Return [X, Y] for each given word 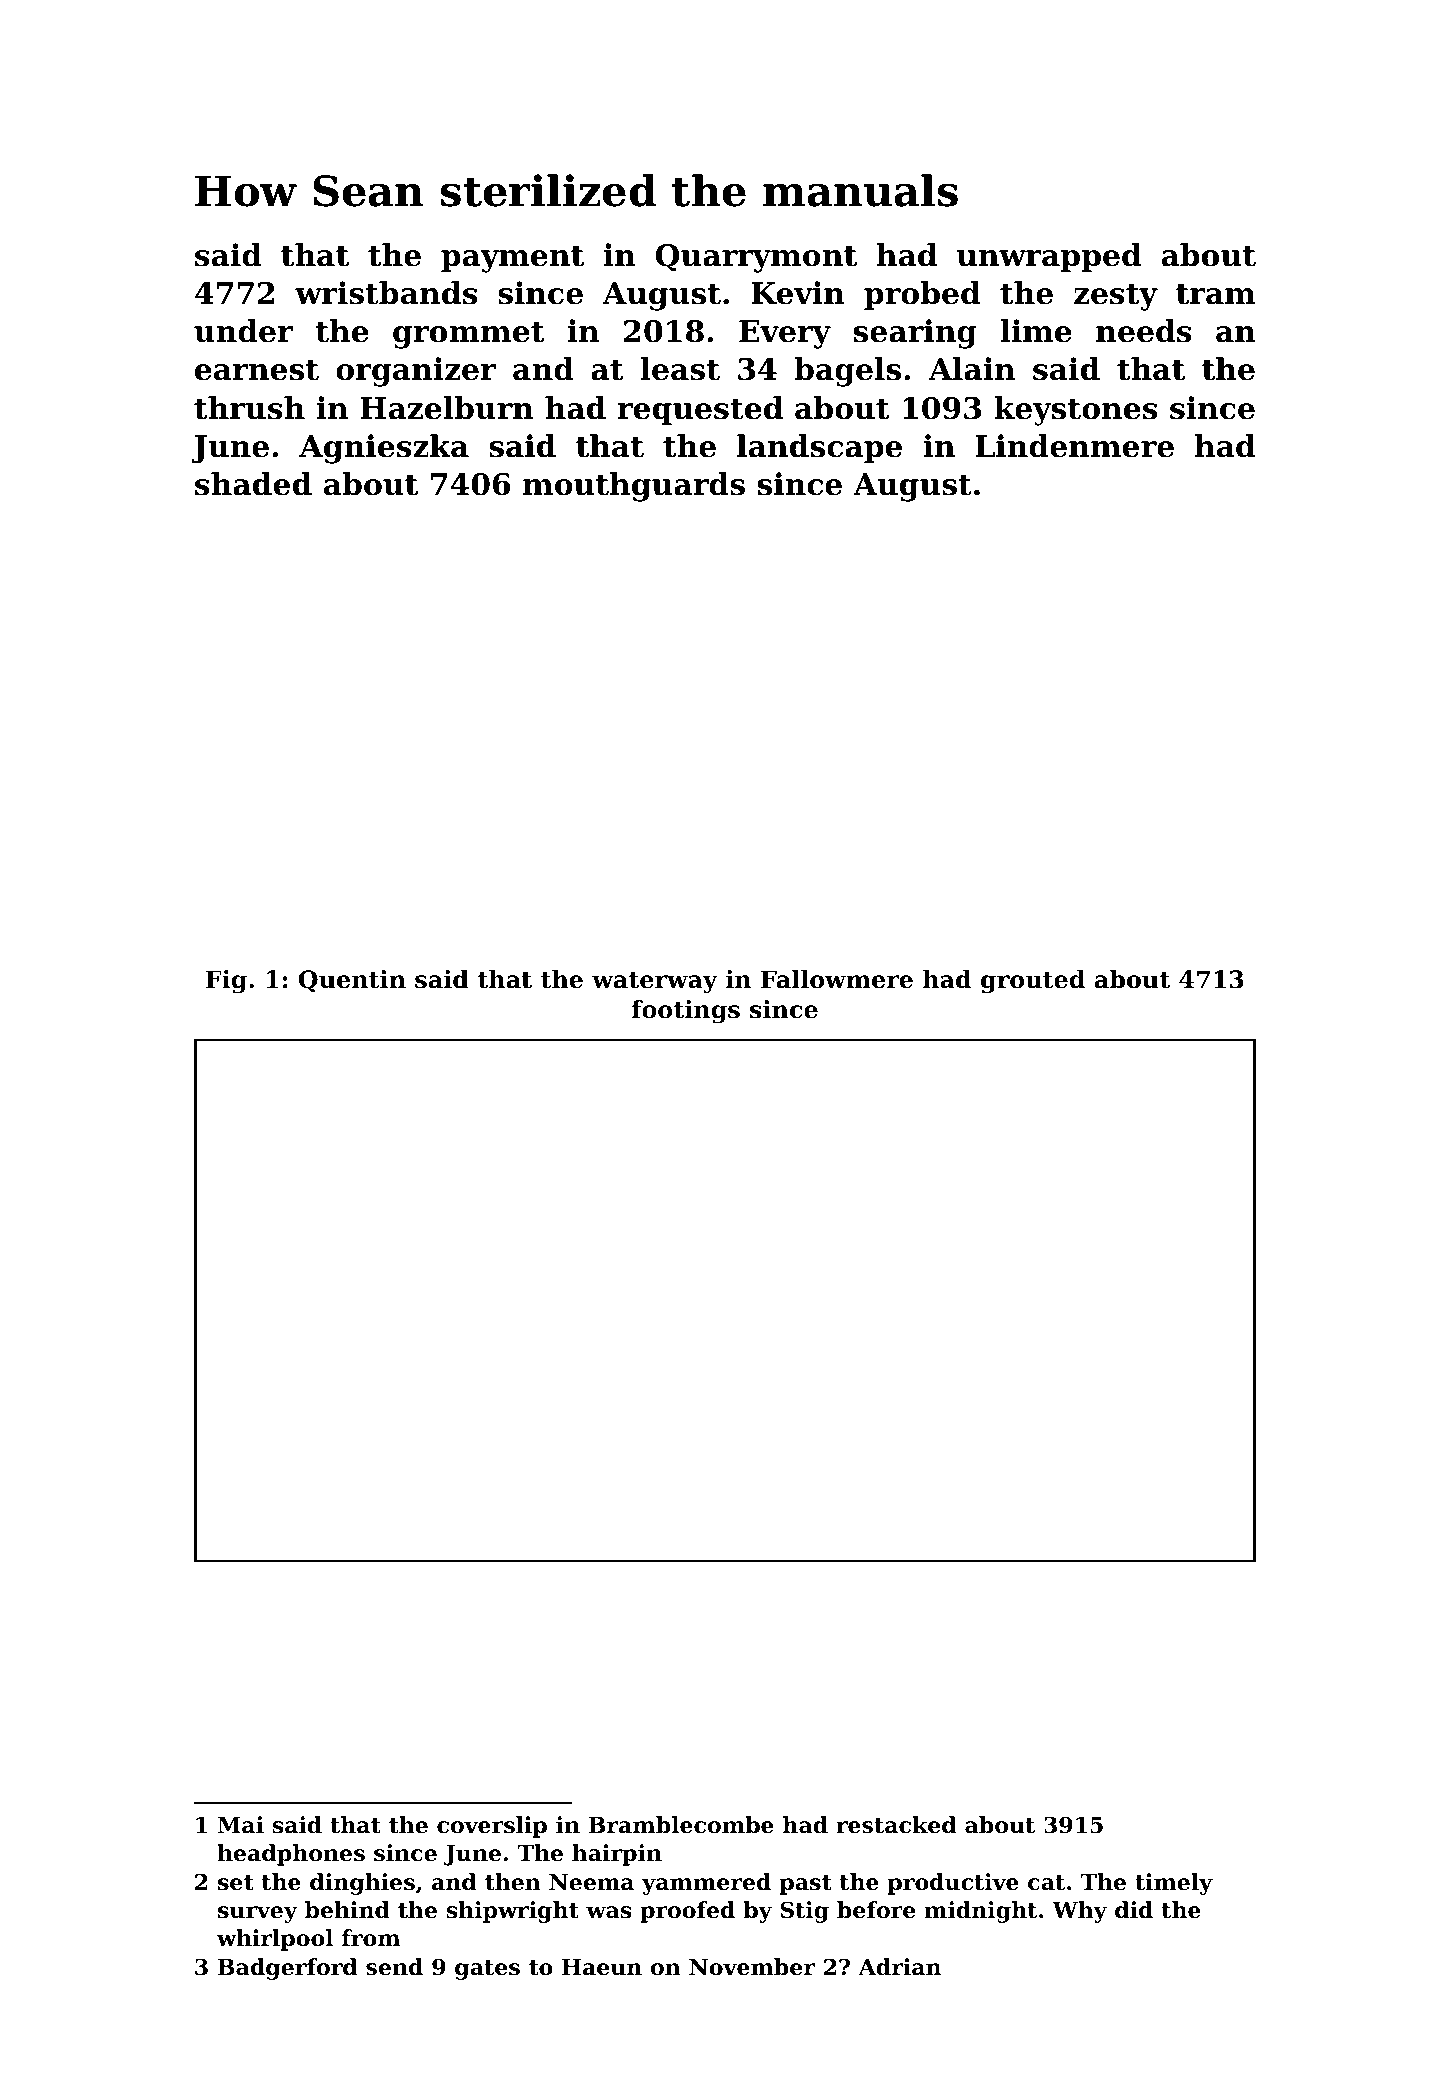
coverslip [492, 1827]
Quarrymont [756, 258]
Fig [226, 982]
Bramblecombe [681, 1825]
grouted [1033, 982]
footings [685, 1012]
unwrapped [1049, 257]
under [243, 331]
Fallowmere [837, 979]
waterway [655, 982]
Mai [241, 1825]
